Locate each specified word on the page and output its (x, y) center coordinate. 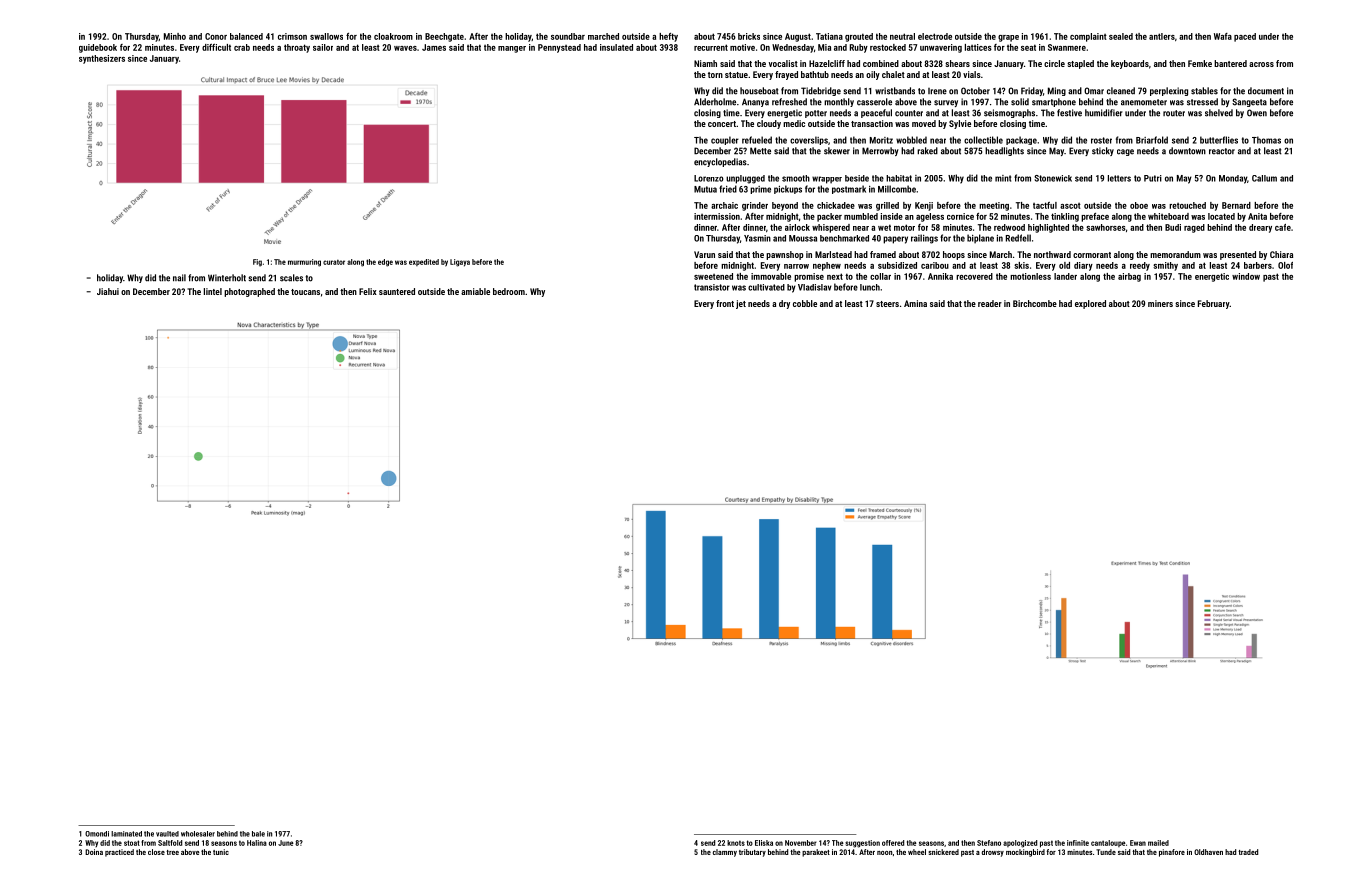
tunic (221, 852)
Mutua (705, 189)
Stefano (989, 843)
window (1246, 276)
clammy (725, 853)
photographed (249, 292)
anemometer (1144, 102)
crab (242, 47)
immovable (771, 276)
